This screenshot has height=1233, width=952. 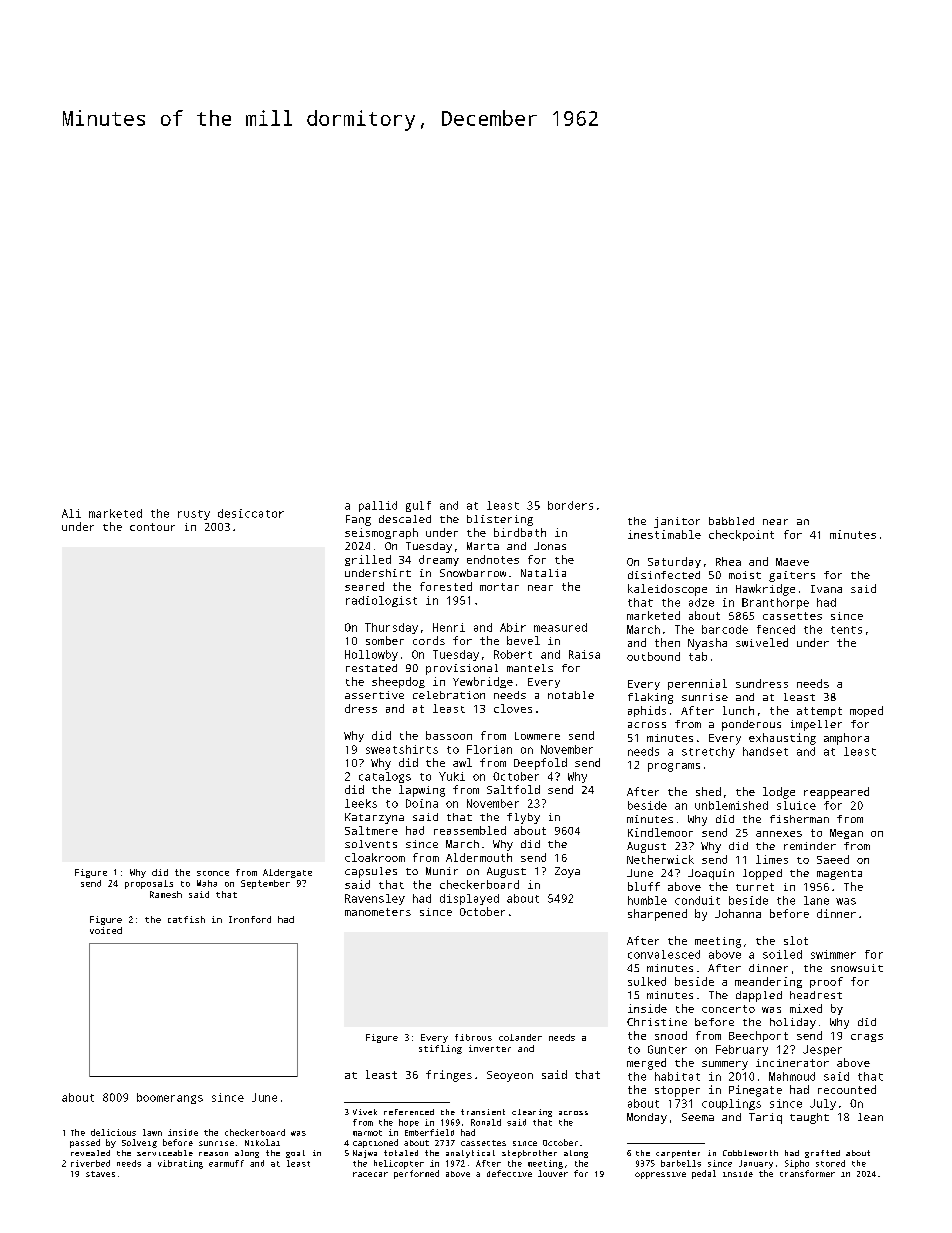 What do you see at coordinates (704, 1174) in the screenshot?
I see `pedal` at bounding box center [704, 1174].
